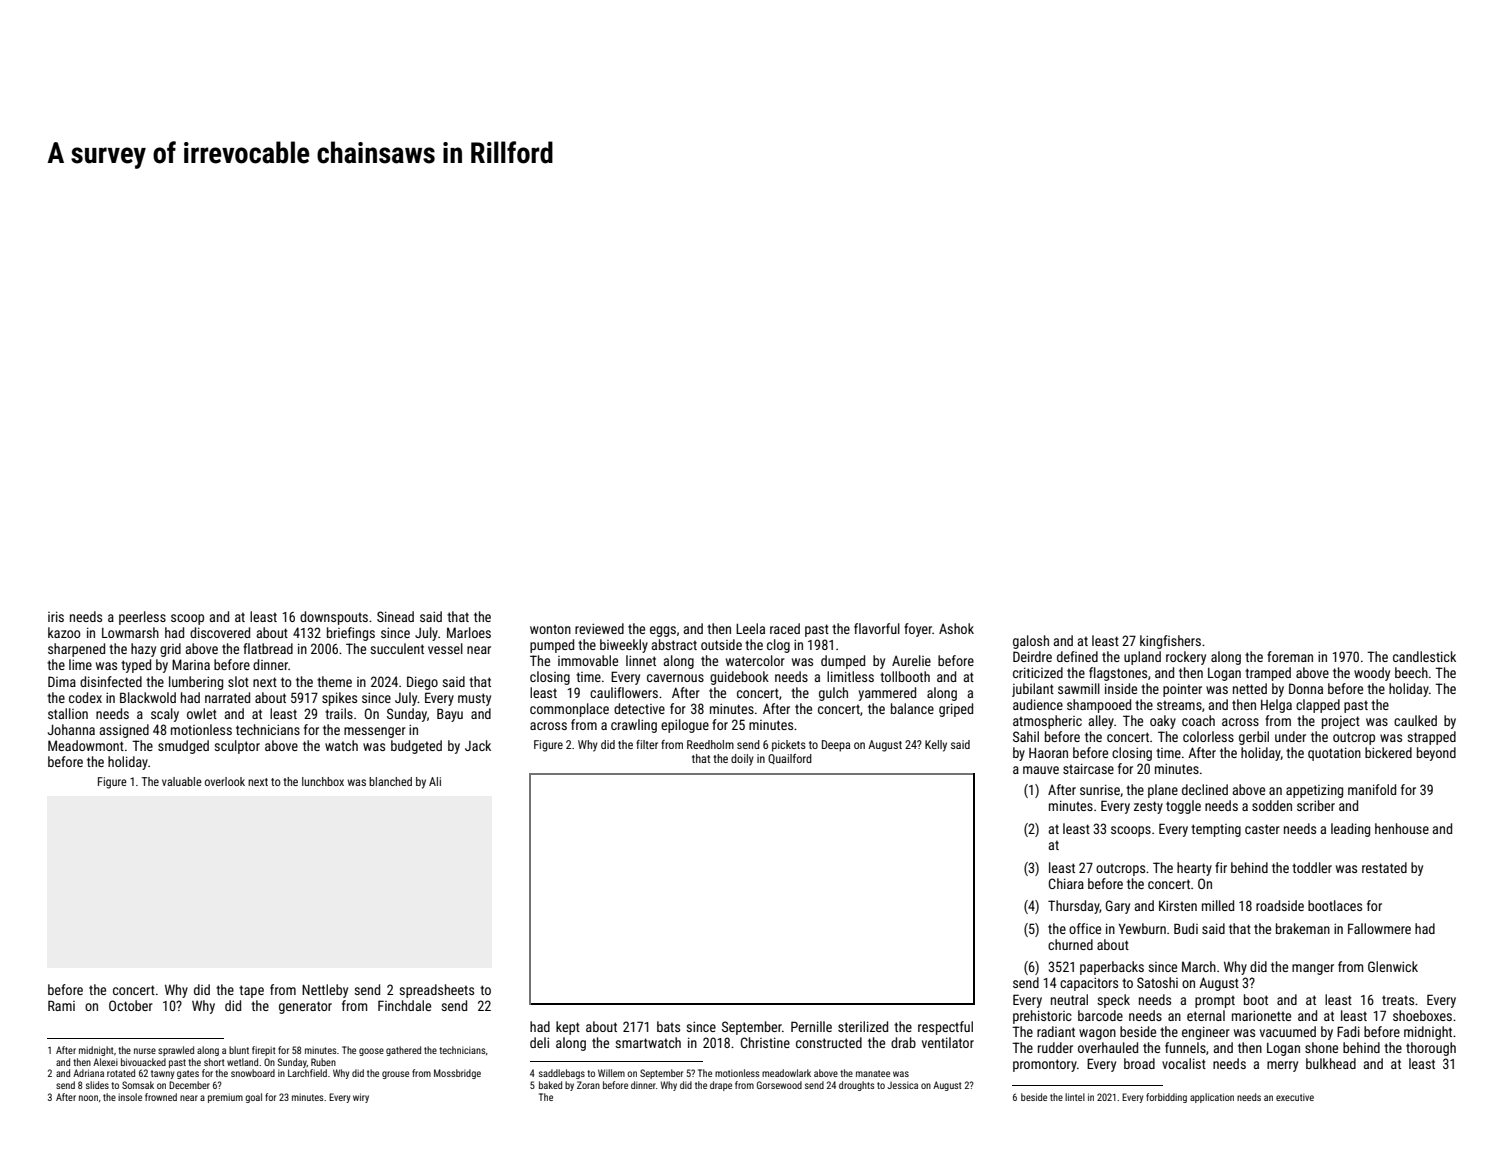 The image size is (1504, 1162). Describe the element at coordinates (1100, 789) in the screenshot. I see `sunrise` at that location.
